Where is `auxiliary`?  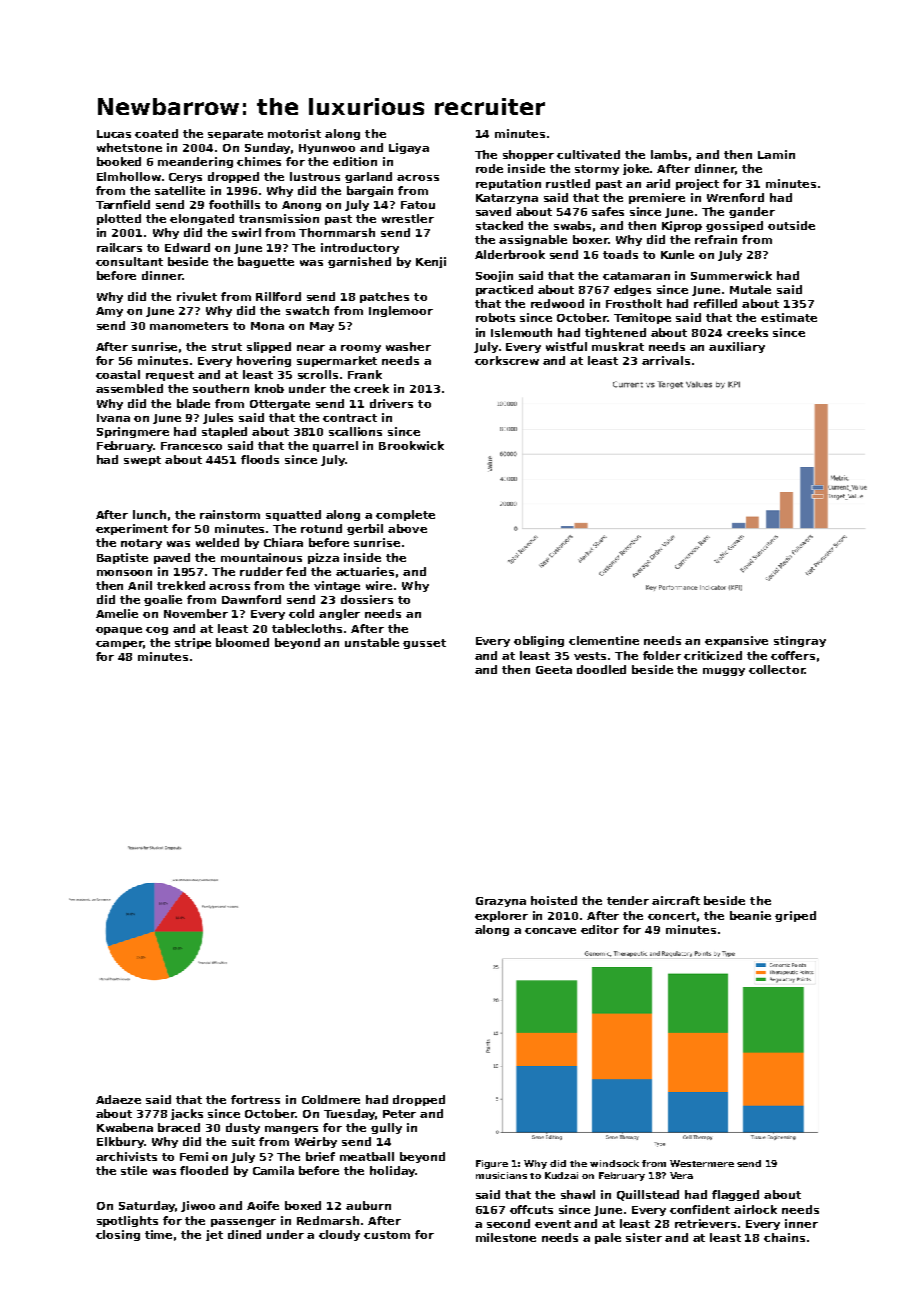 auxiliary is located at coordinates (737, 347).
